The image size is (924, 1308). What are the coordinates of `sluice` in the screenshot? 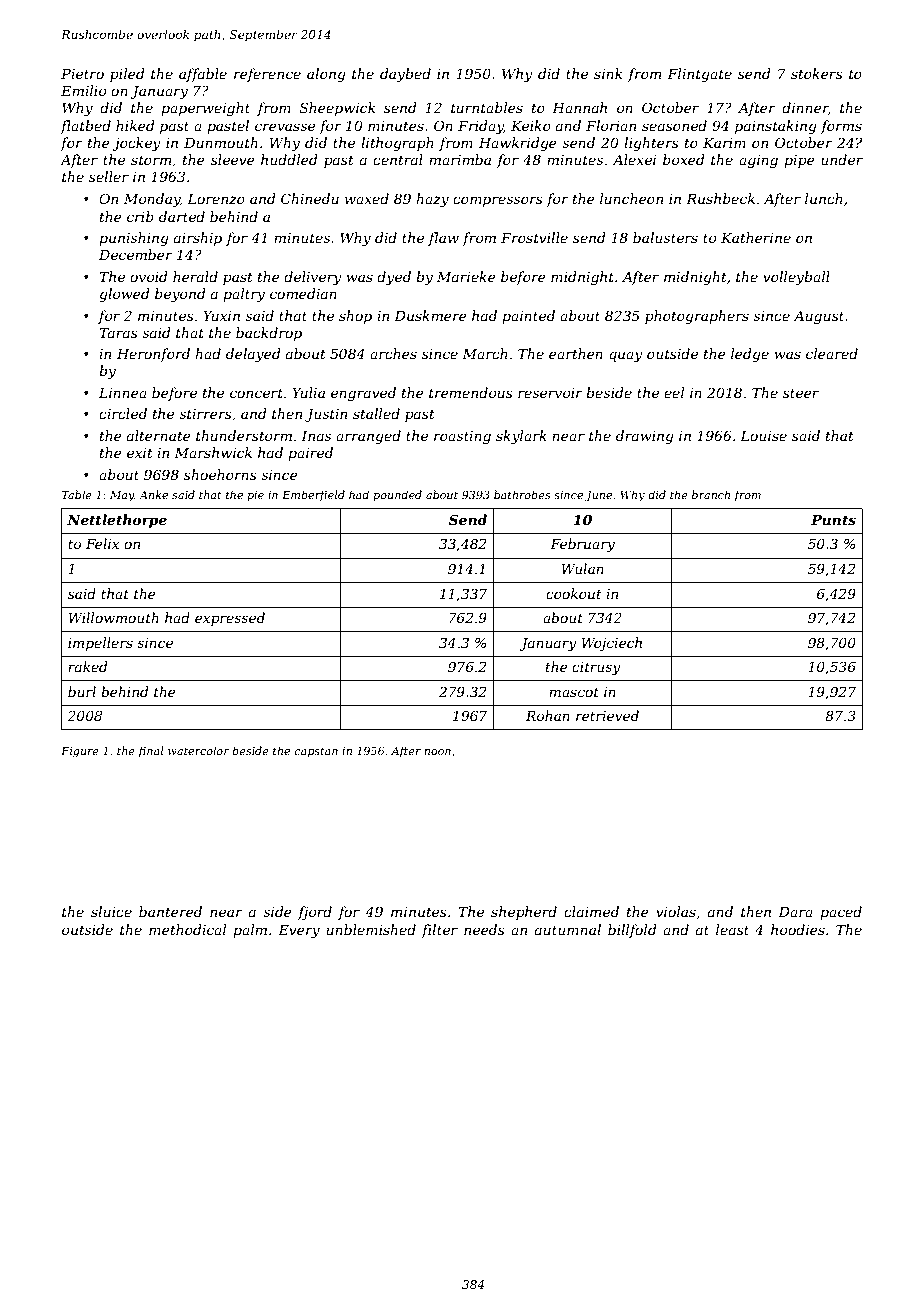 It's located at (111, 911).
